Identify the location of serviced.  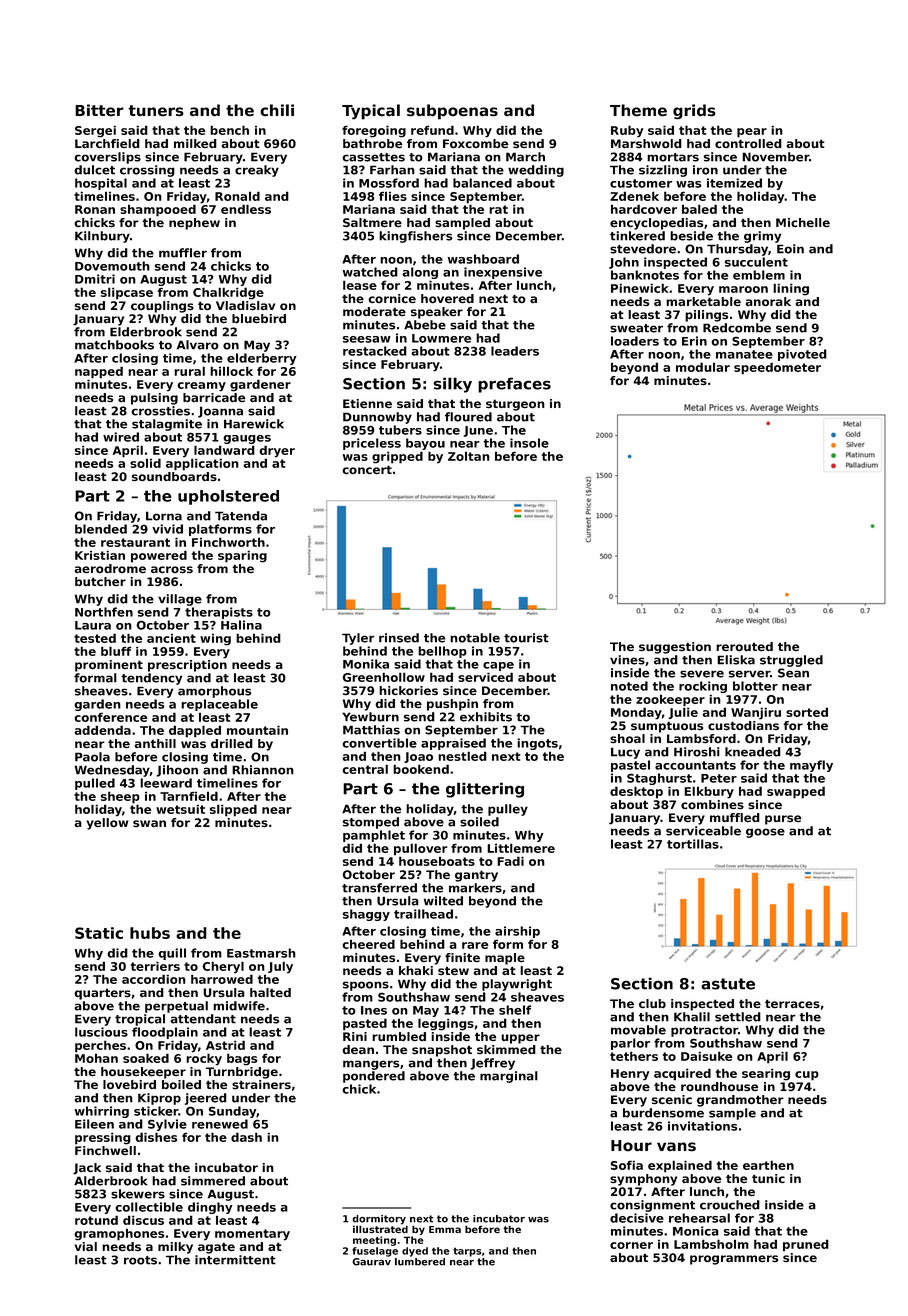
(485, 677).
